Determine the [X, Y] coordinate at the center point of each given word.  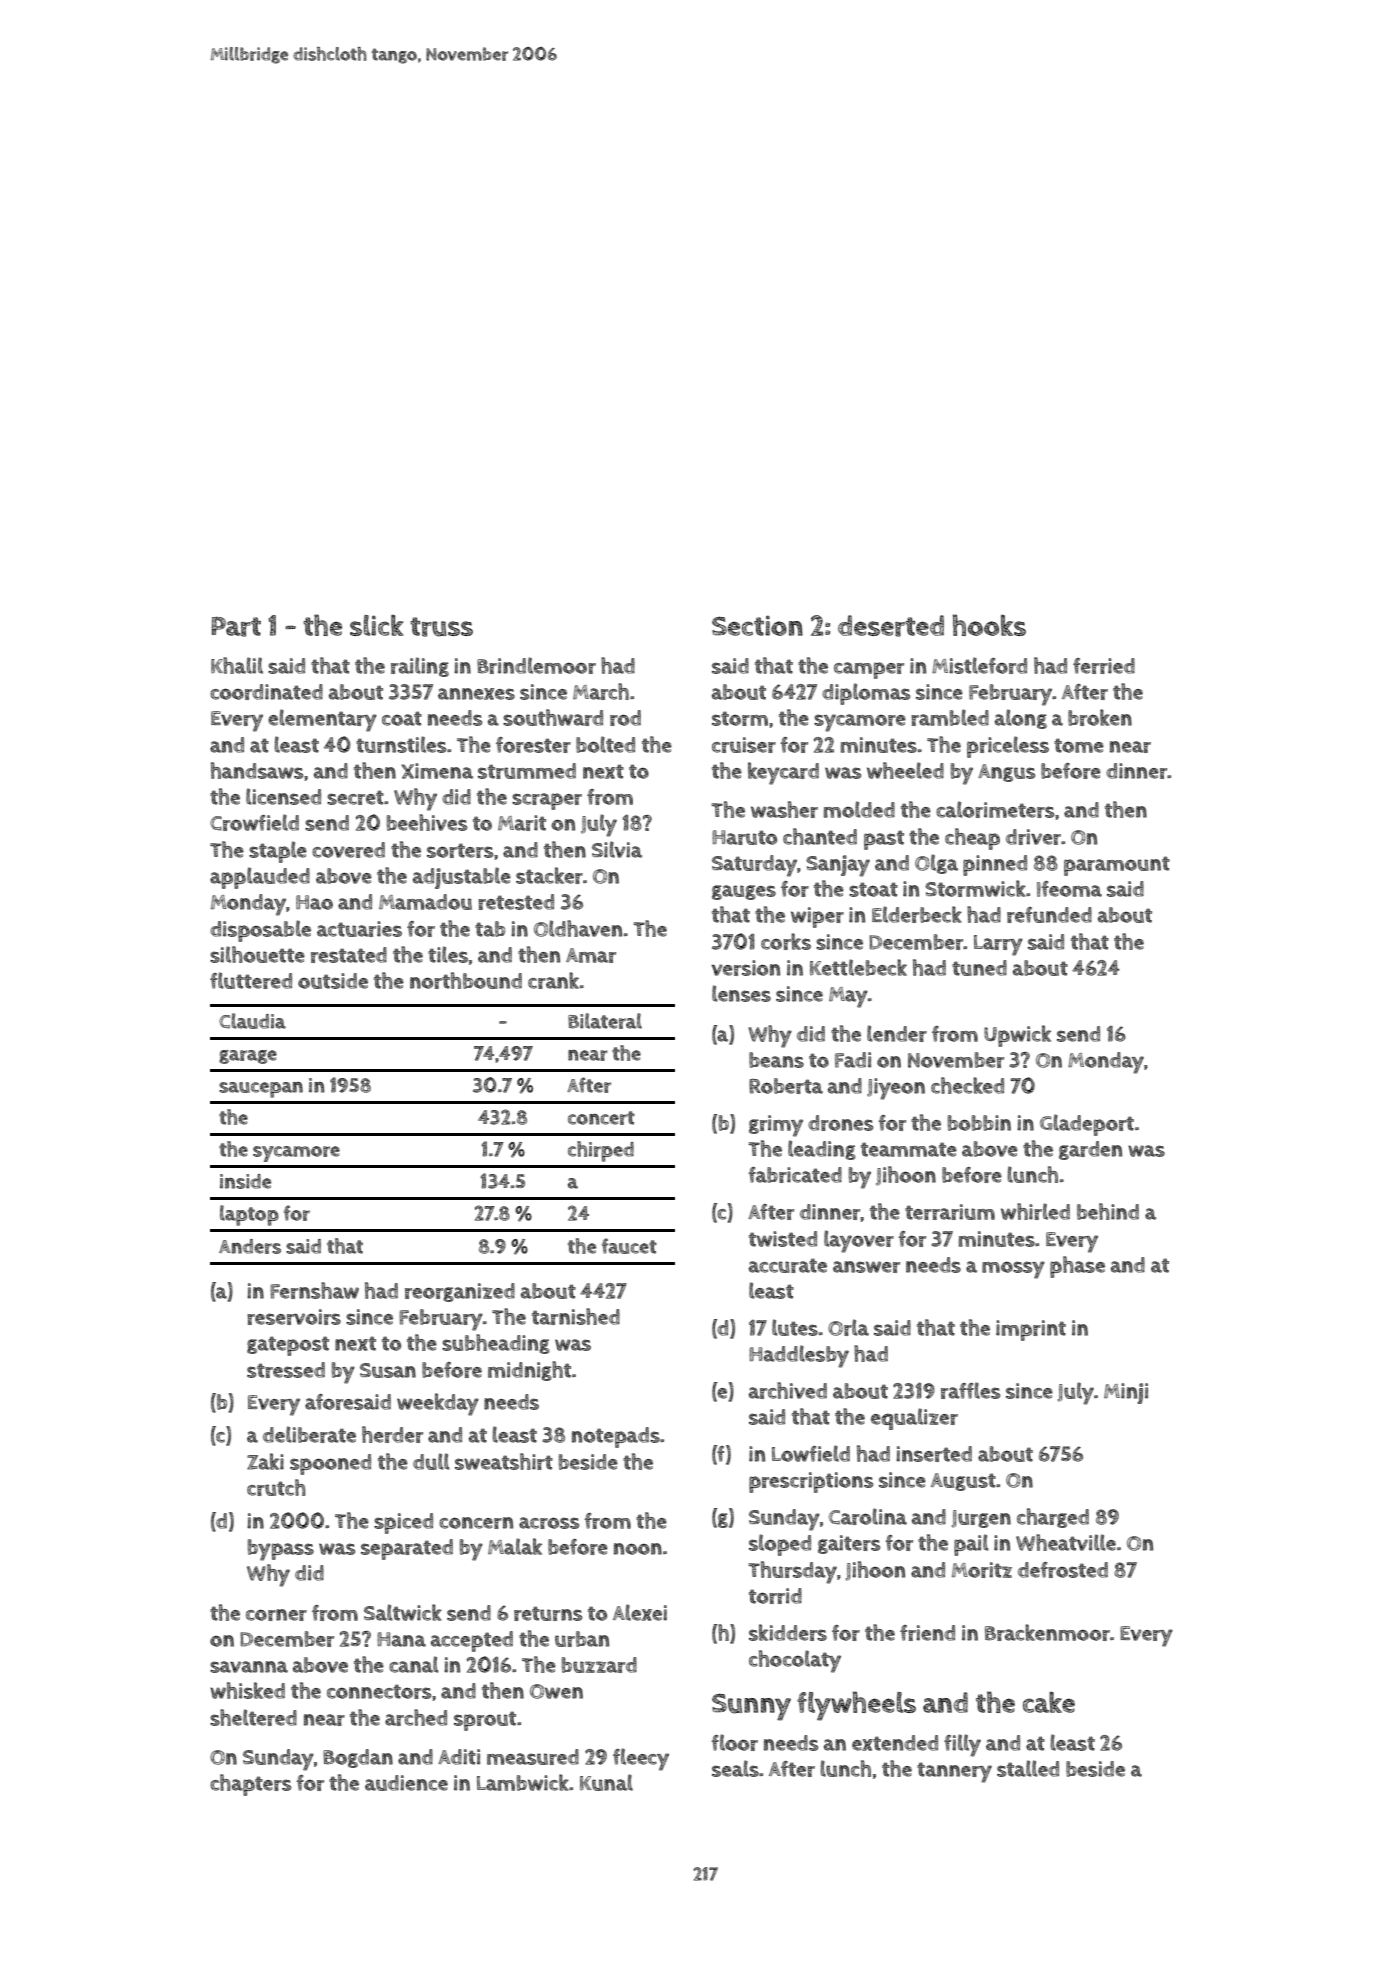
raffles [970, 1390]
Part [236, 627]
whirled [1035, 1211]
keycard [783, 773]
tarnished [576, 1316]
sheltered [253, 1717]
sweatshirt [504, 1461]
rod [625, 718]
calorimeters [995, 809]
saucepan [261, 1090]
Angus [1006, 773]
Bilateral [605, 1021]
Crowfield [254, 822]
